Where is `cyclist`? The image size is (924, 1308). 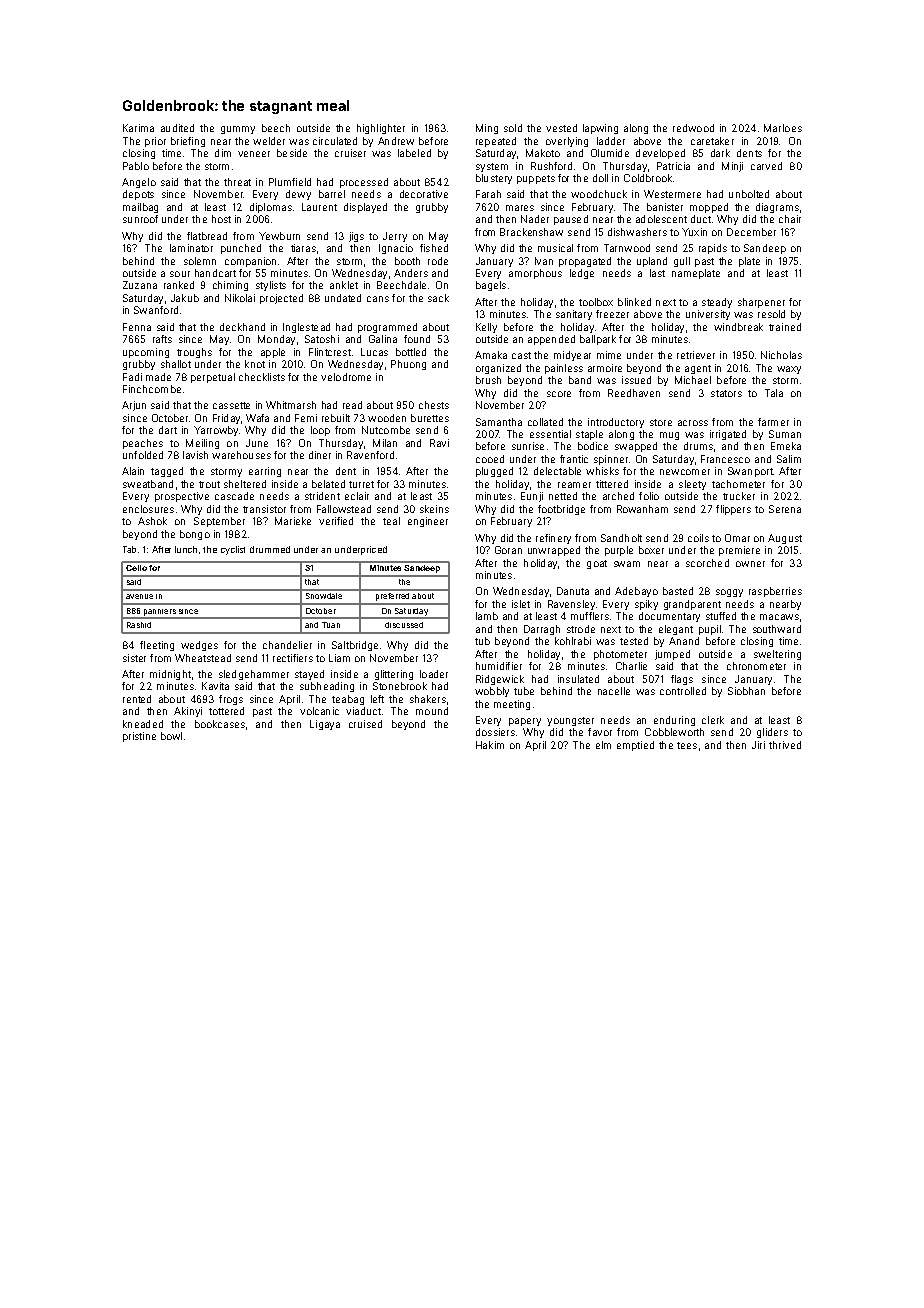 cyclist is located at coordinates (233, 550).
